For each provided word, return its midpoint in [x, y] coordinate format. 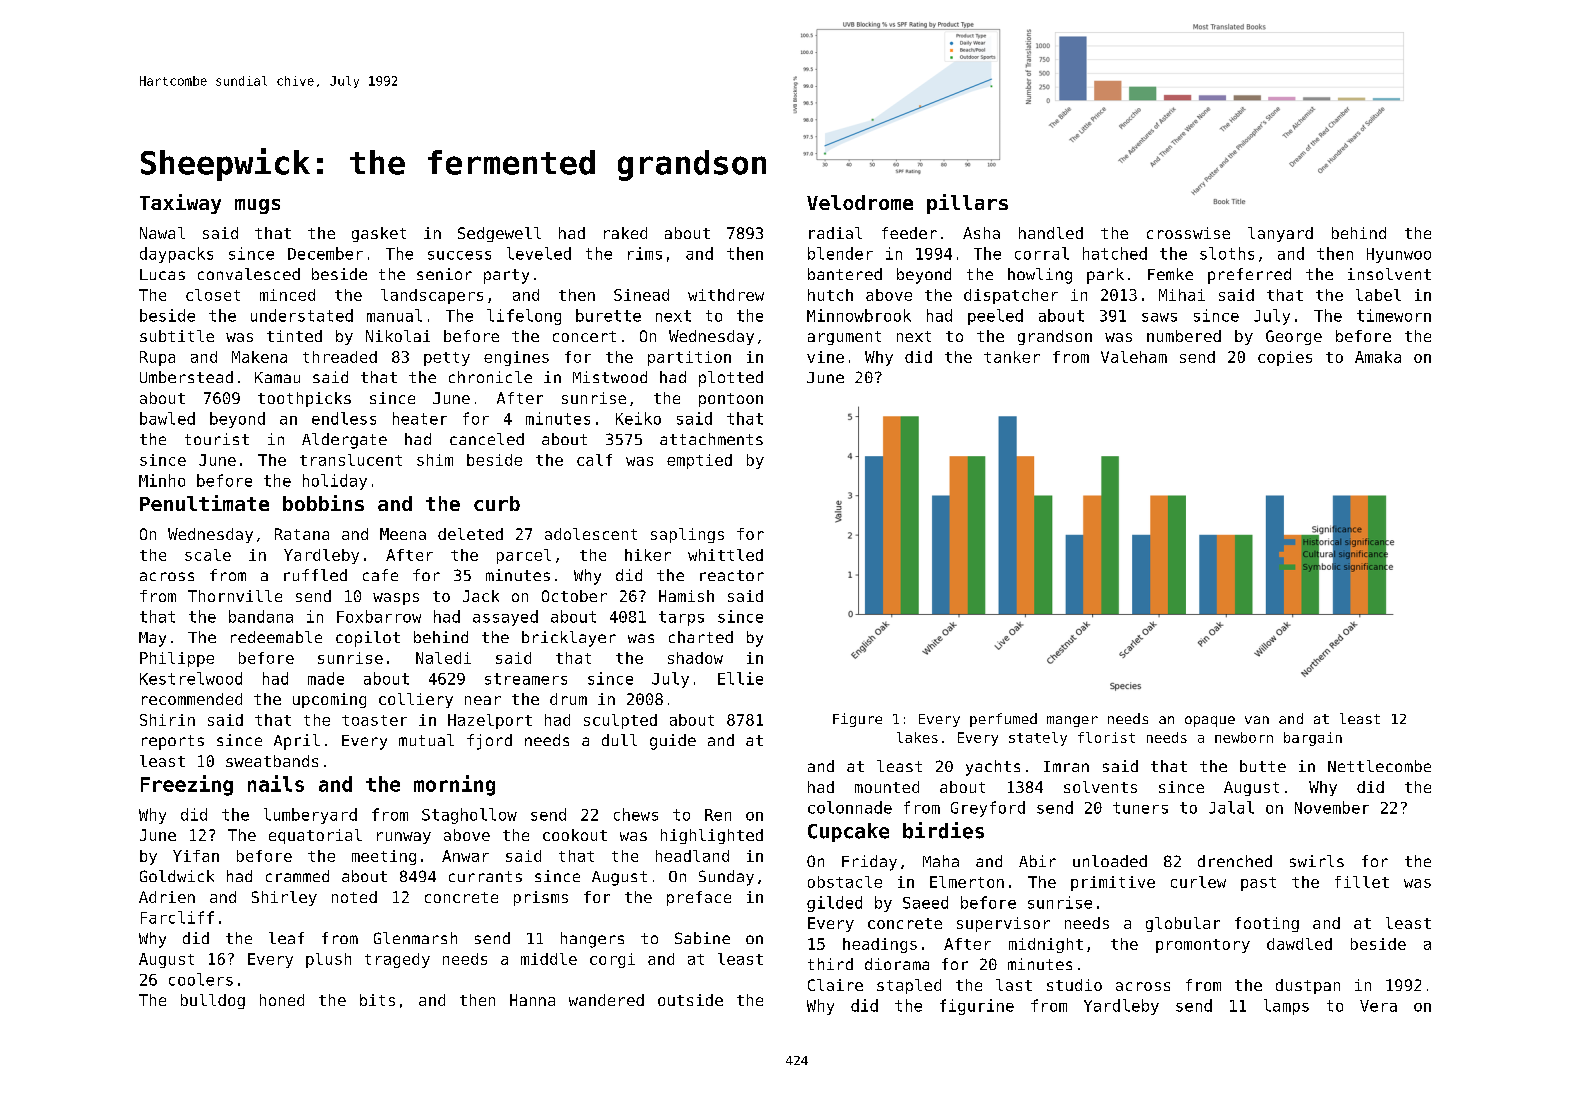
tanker [1012, 357]
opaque [1210, 721]
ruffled [315, 575]
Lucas [162, 274]
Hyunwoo [1399, 255]
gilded [834, 904]
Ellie [740, 678]
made [326, 678]
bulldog [213, 1001]
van [1257, 720]
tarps [681, 618]
